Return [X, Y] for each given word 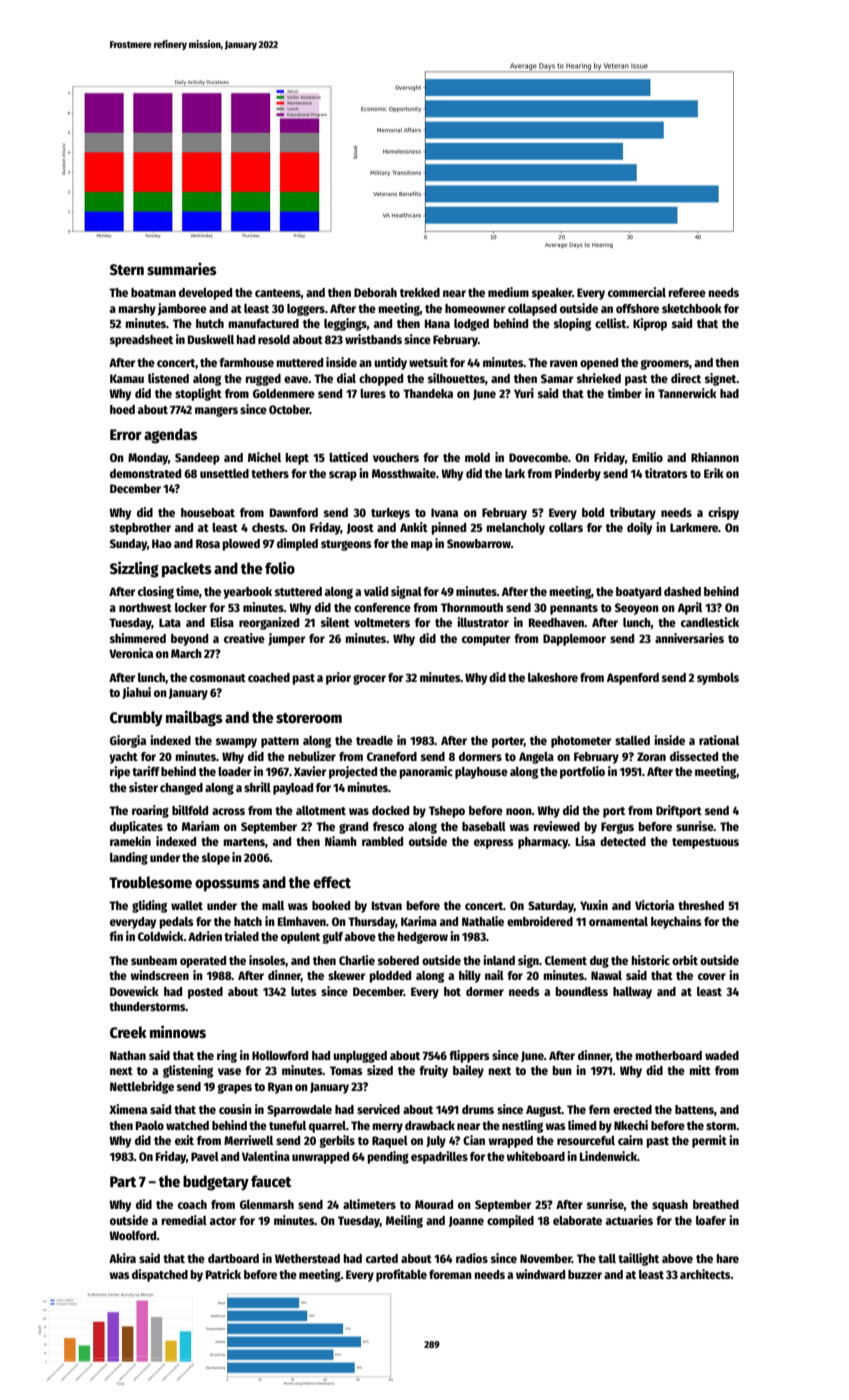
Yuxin [594, 905]
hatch [248, 921]
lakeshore [553, 677]
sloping [572, 324]
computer [486, 640]
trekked [420, 292]
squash [670, 1206]
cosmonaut [218, 678]
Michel [264, 457]
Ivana [444, 512]
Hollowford [280, 1055]
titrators [666, 473]
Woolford [133, 1235]
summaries [182, 269]
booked [331, 905]
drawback [430, 1125]
